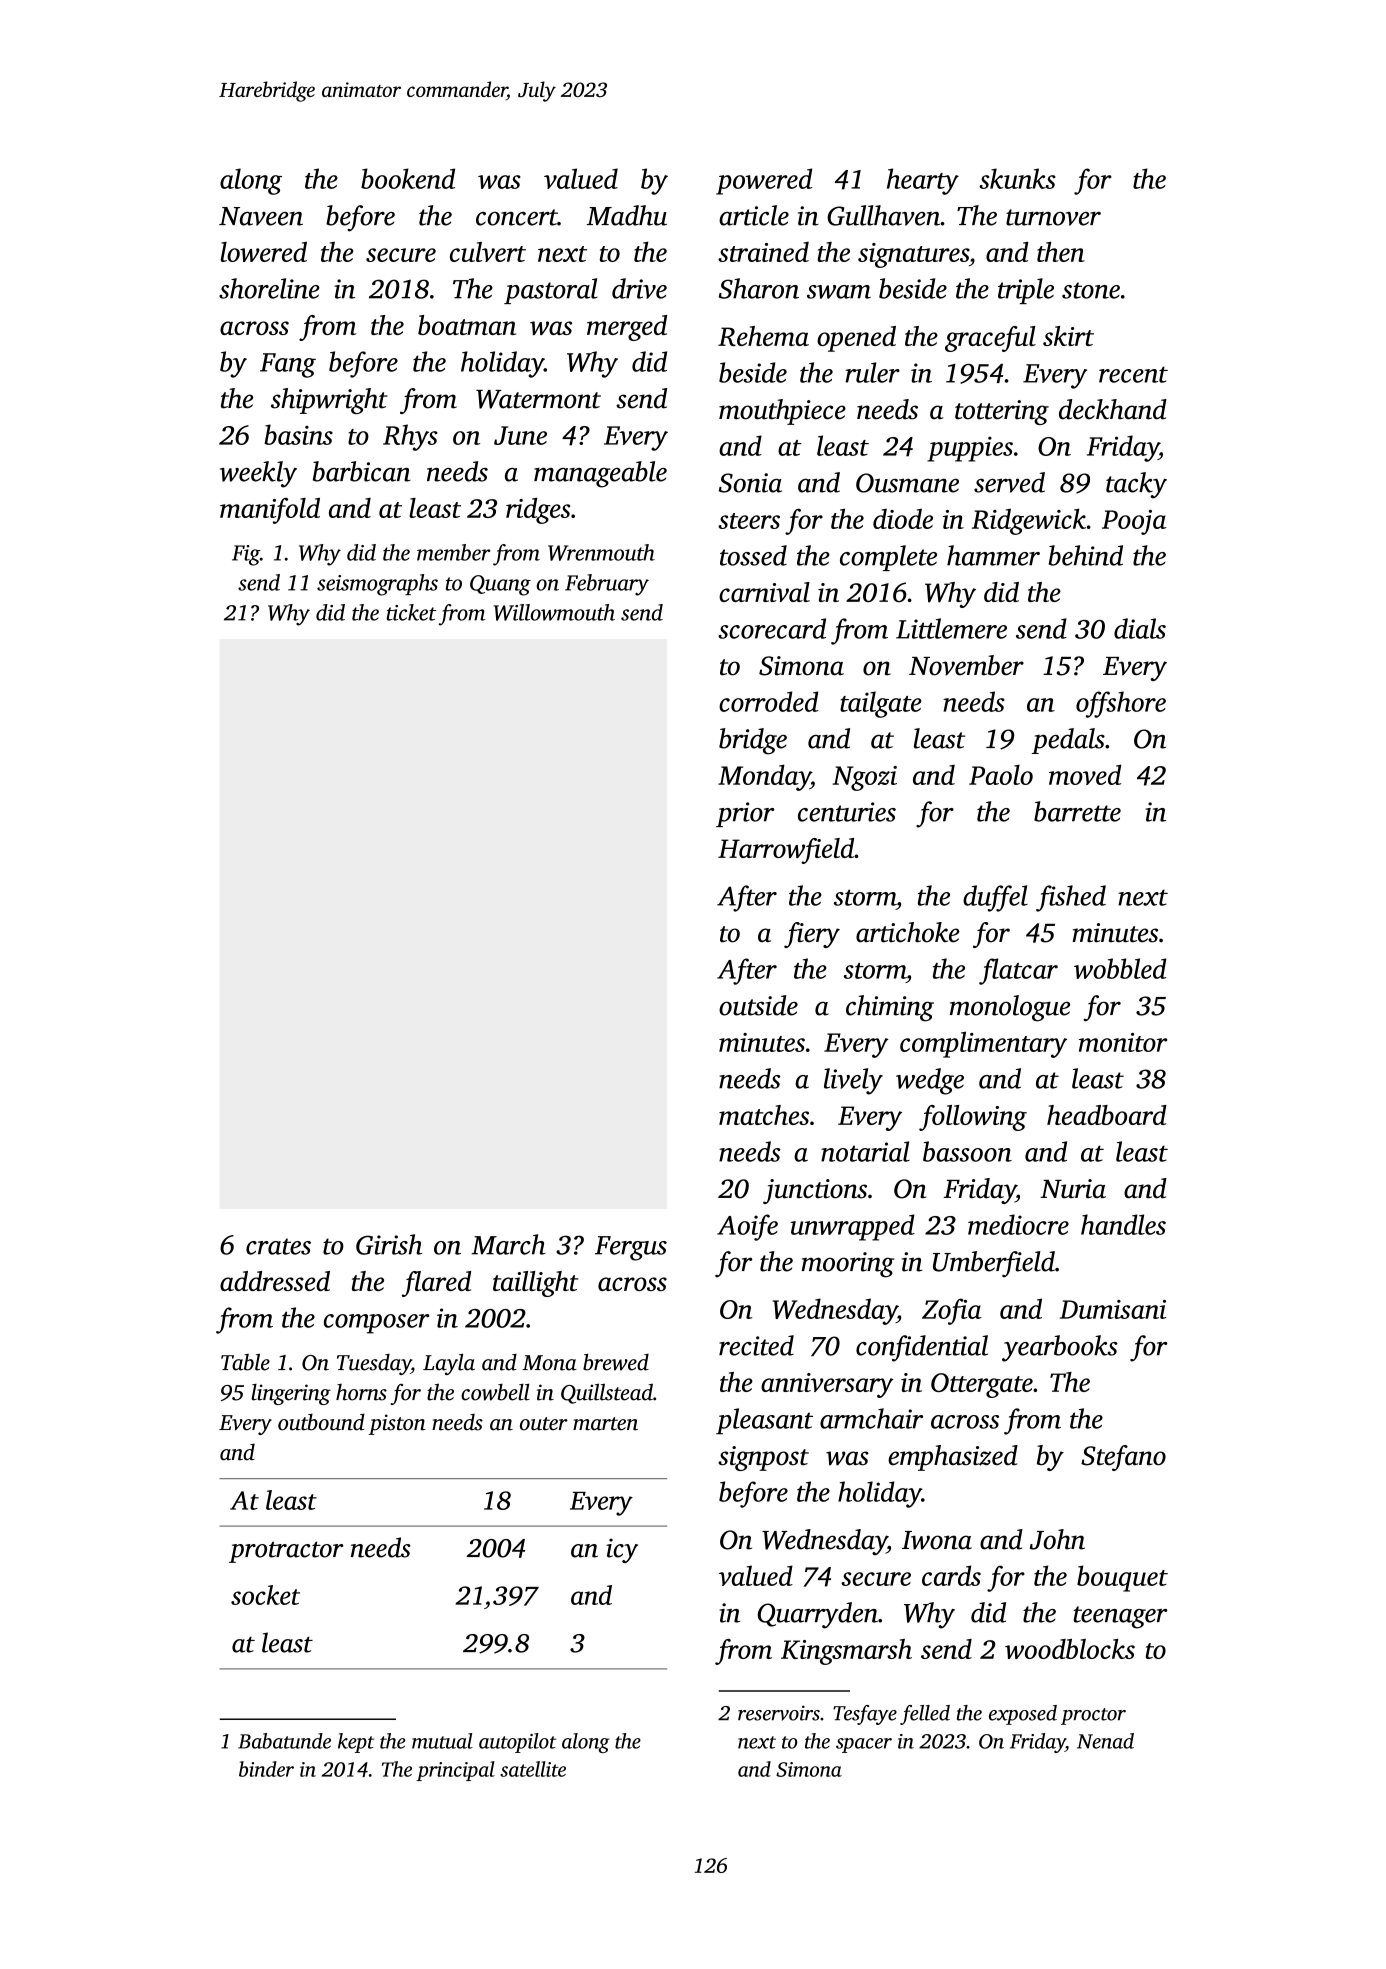 Image resolution: width=1386 pixels, height=1969 pixels. I want to click on tottering, so click(1002, 412).
